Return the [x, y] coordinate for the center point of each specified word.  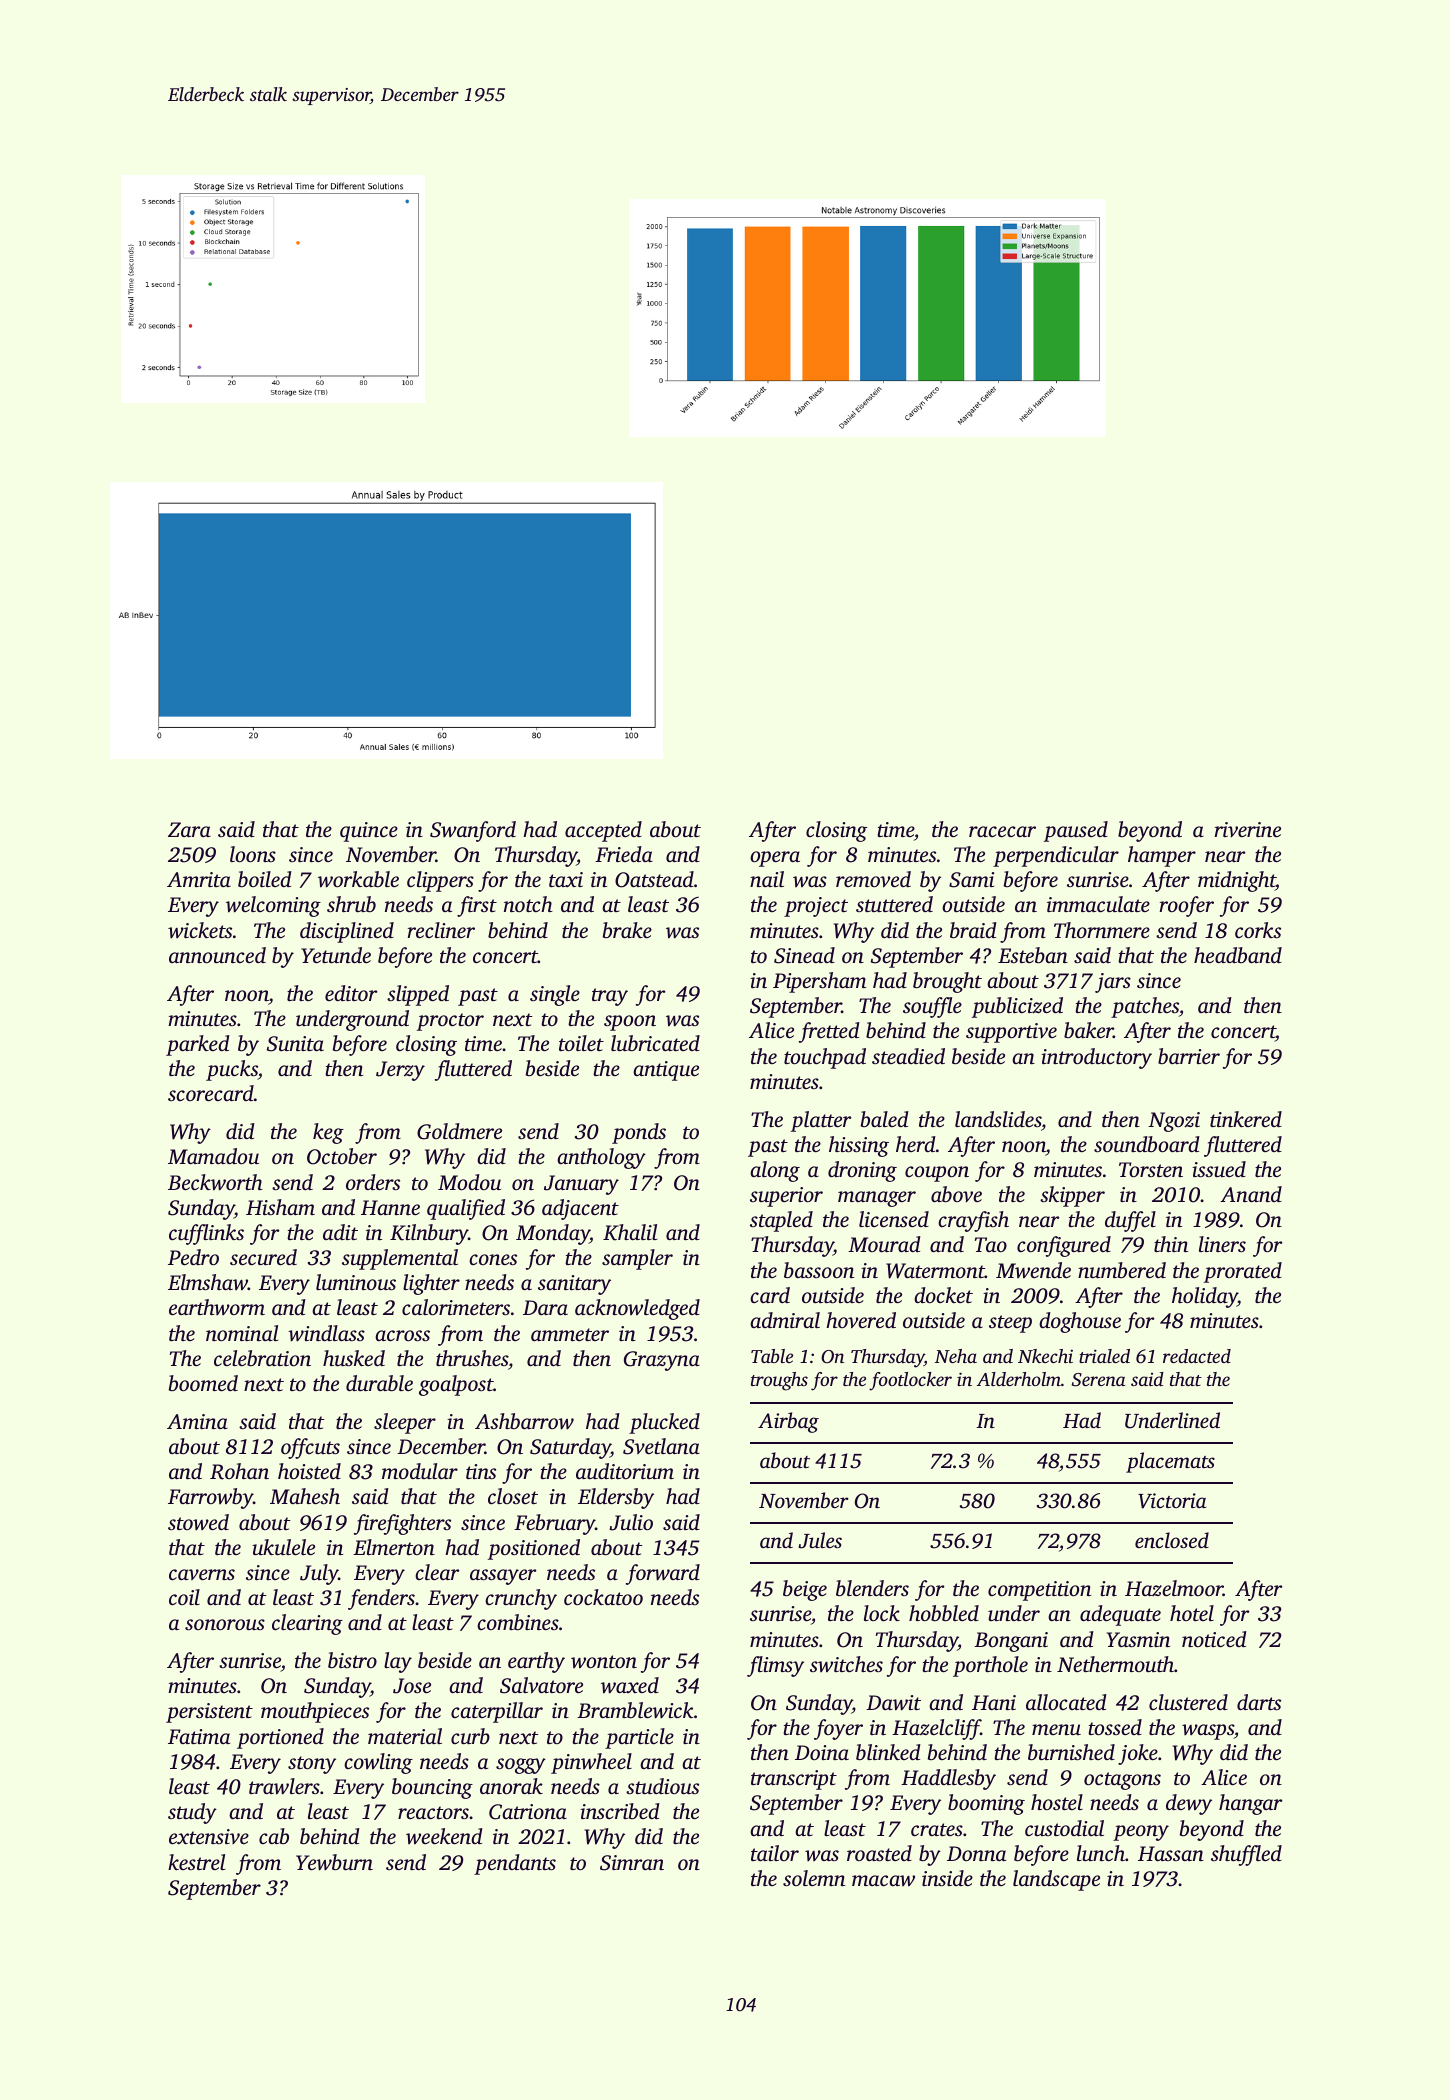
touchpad [825, 1058]
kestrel [196, 1862]
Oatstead [654, 879]
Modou [469, 1182]
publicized [1017, 1007]
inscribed [620, 1811]
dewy [1189, 1804]
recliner [441, 930]
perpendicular [1056, 856]
